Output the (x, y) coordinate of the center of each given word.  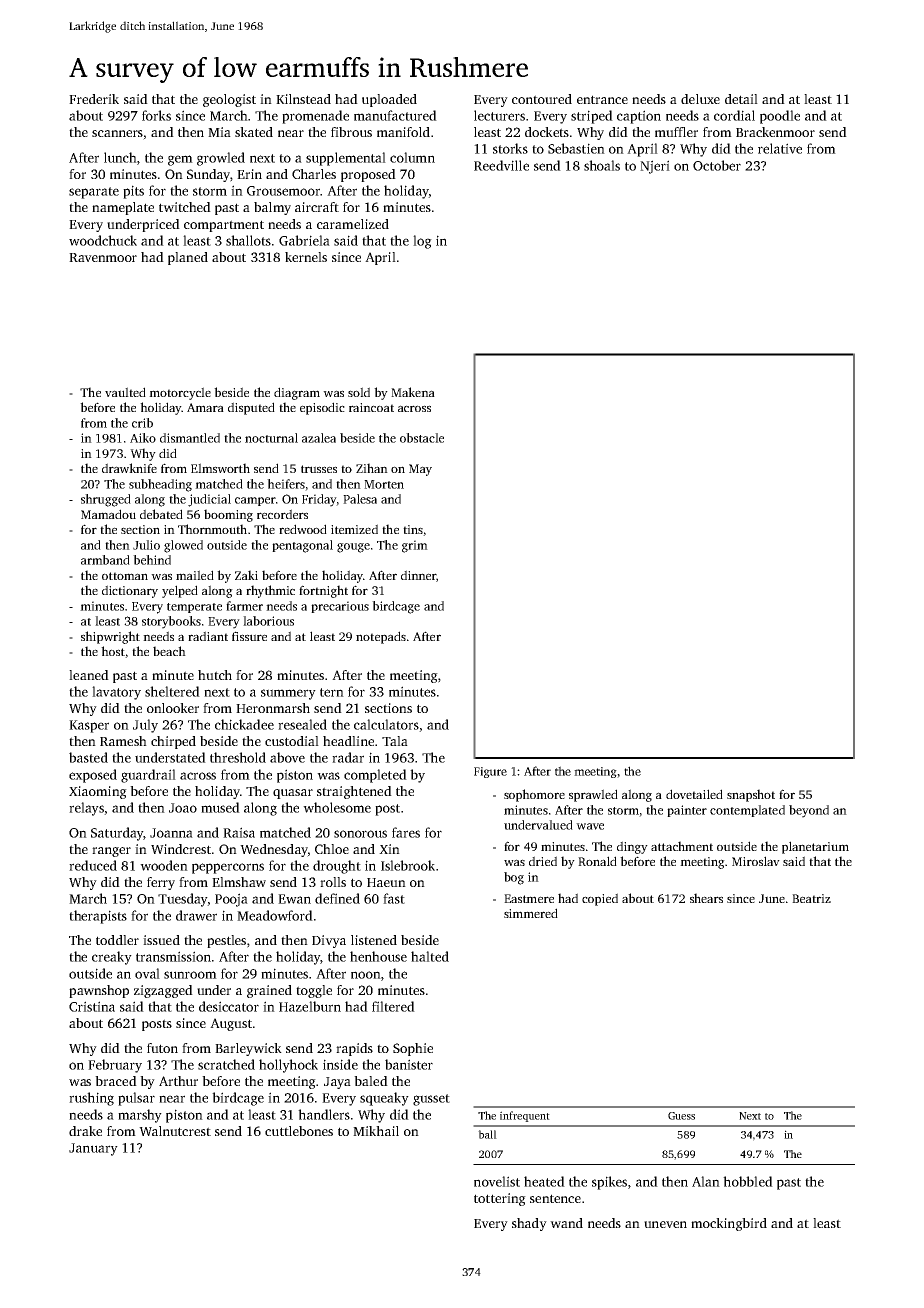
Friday (319, 500)
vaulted (125, 392)
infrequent (525, 1116)
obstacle (422, 438)
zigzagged (163, 991)
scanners (118, 135)
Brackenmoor (775, 132)
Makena (413, 392)
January (93, 1149)
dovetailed (694, 794)
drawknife (129, 468)
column (412, 157)
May (420, 470)
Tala (395, 741)
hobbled (748, 1181)
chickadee (244, 724)
